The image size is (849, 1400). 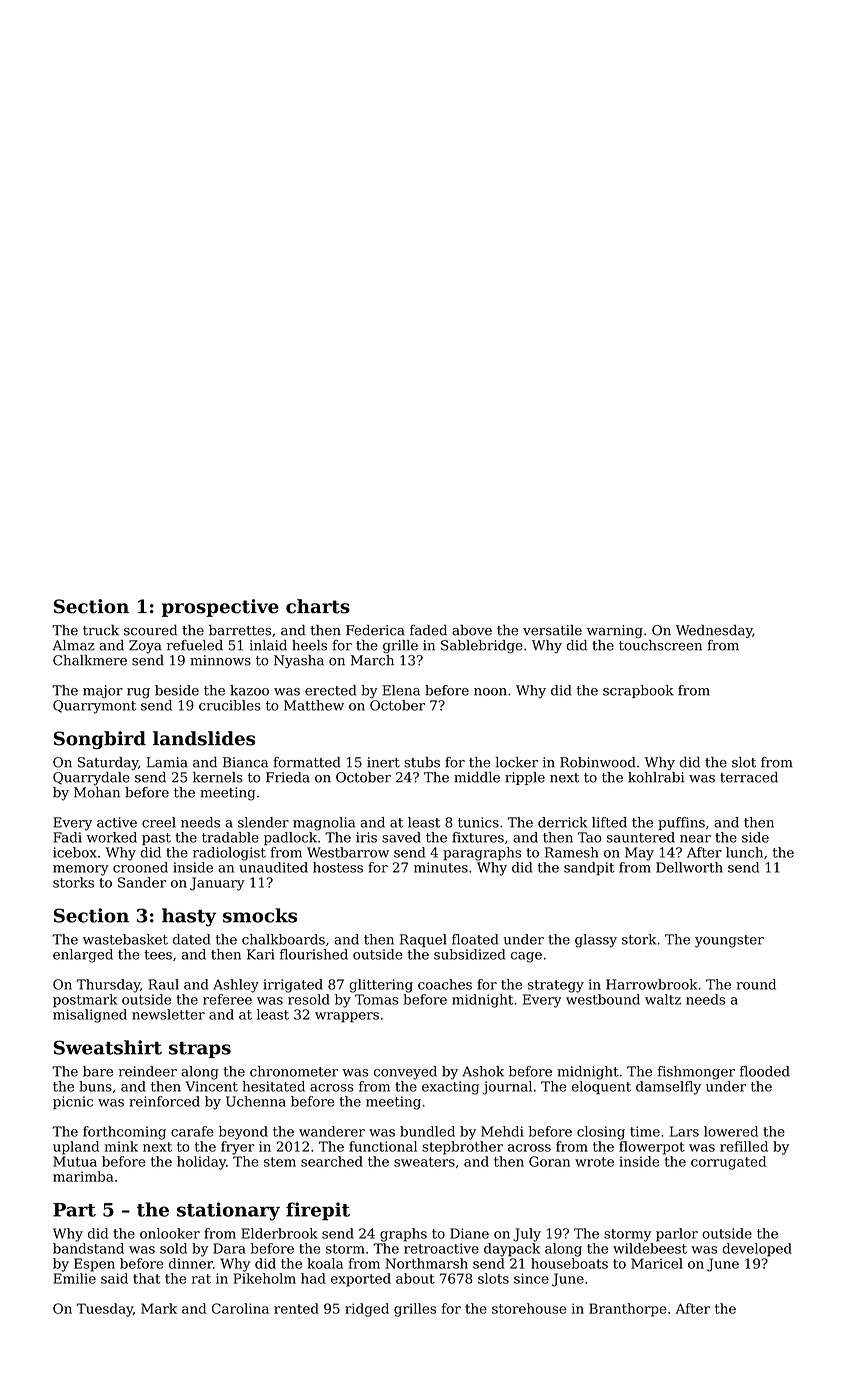 I want to click on fixtures, so click(x=478, y=837).
